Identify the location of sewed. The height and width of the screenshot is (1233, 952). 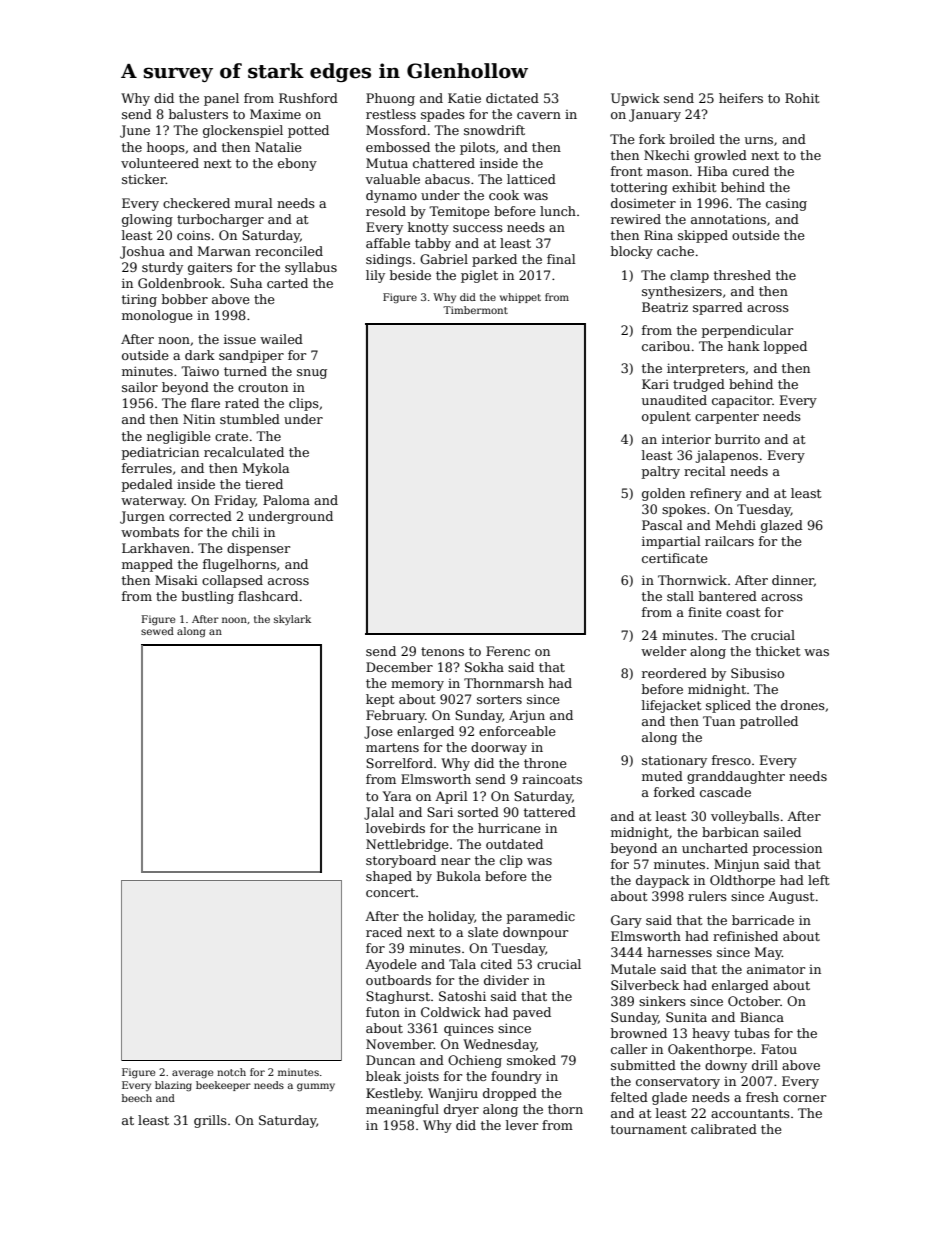
(157, 631).
